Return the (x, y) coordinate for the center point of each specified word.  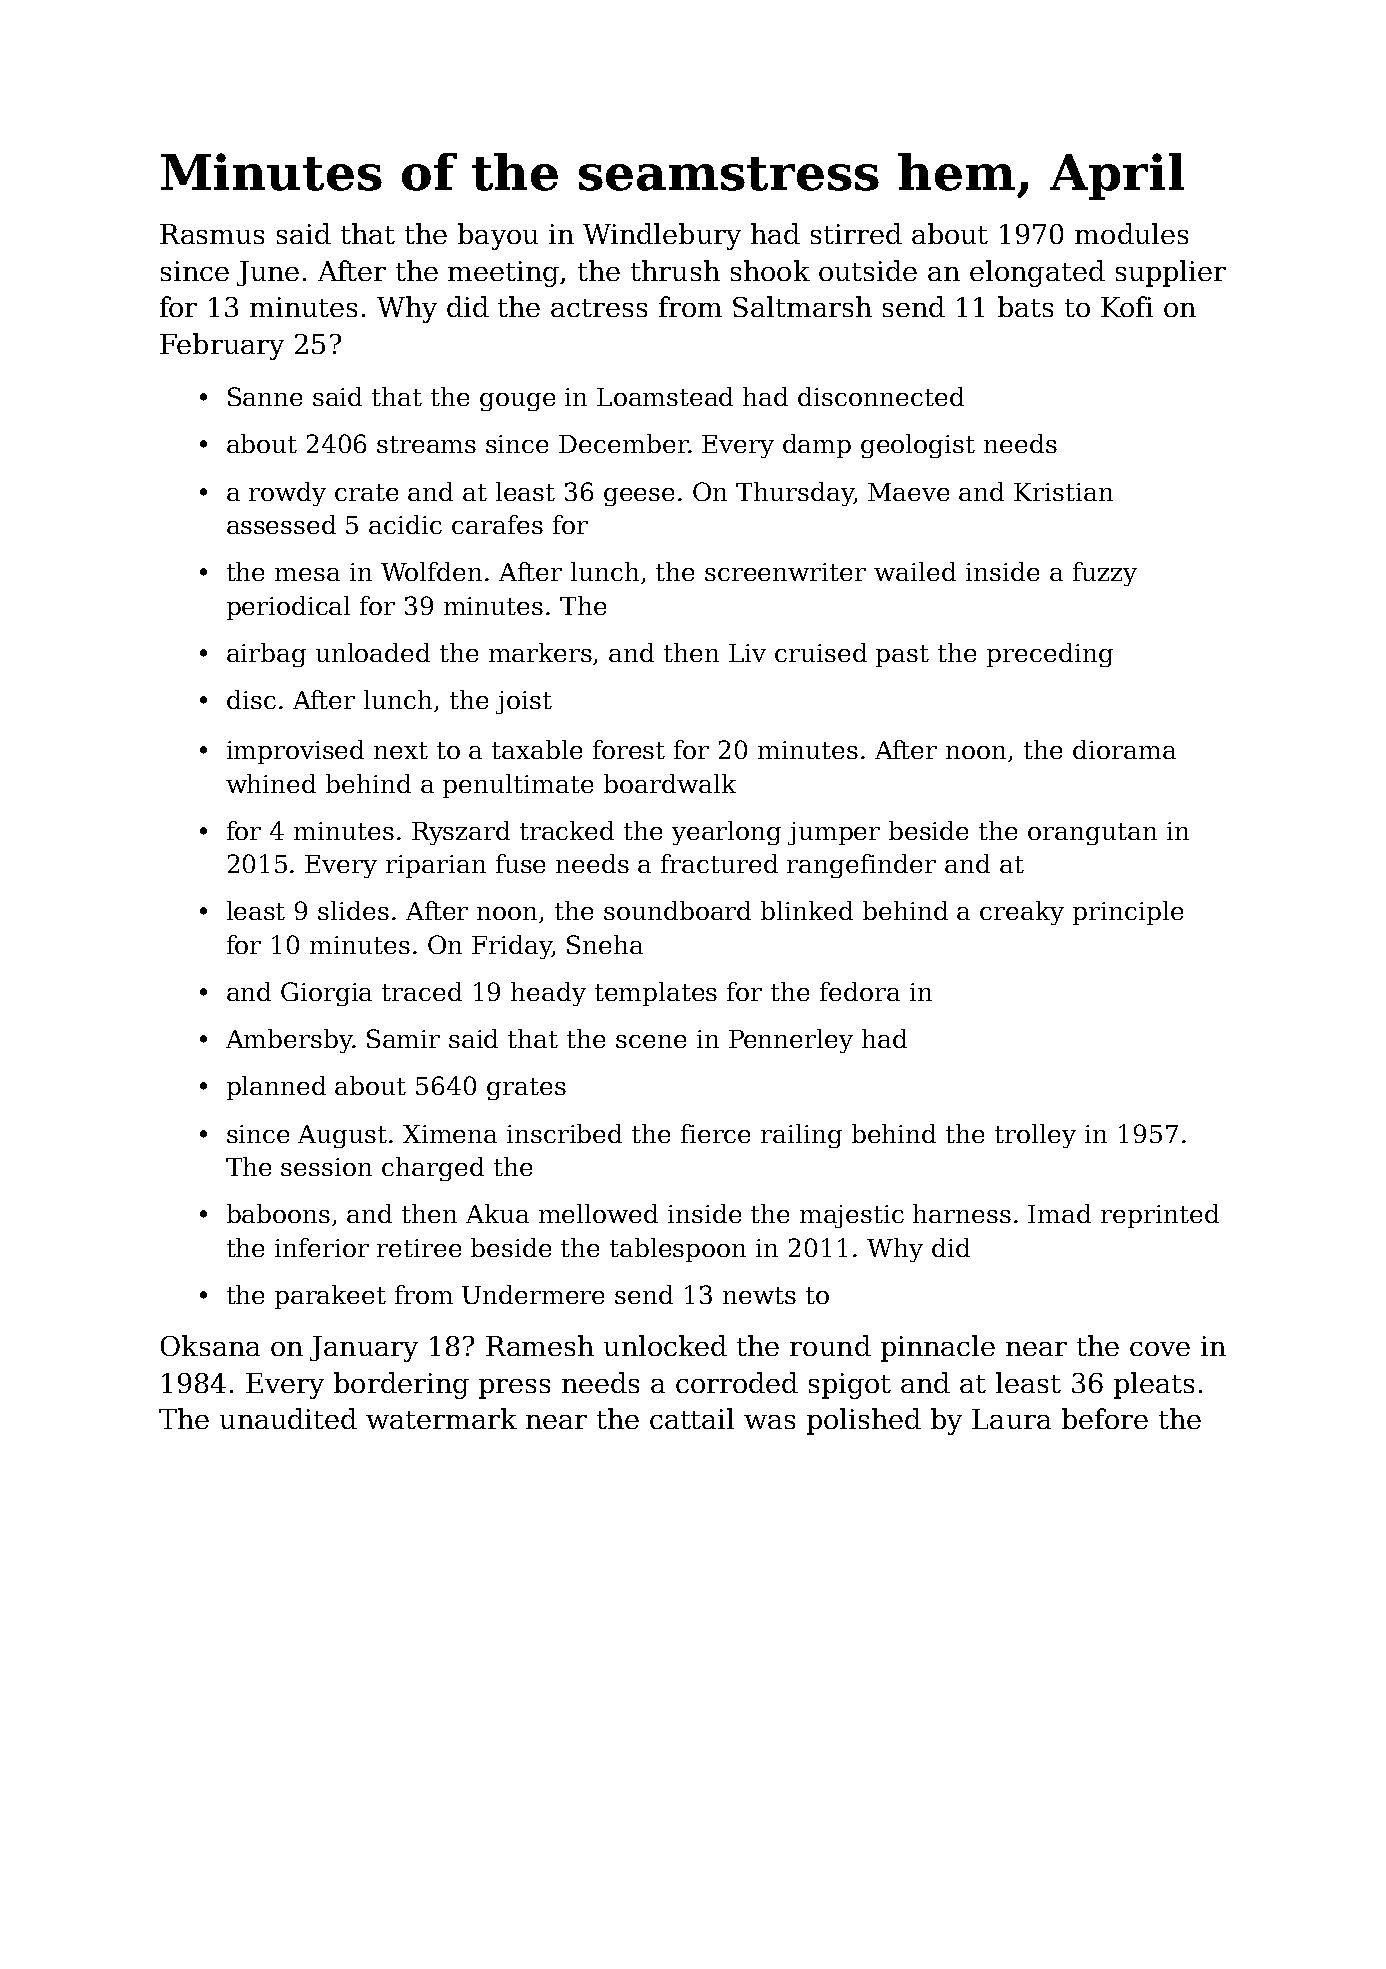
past (902, 656)
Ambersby (289, 1041)
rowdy (287, 494)
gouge (517, 402)
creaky (1022, 913)
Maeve (908, 492)
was (769, 1422)
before (1105, 1418)
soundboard (677, 910)
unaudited (288, 1418)
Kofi (1127, 306)
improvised (295, 752)
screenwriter (785, 572)
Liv (747, 653)
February (222, 346)
